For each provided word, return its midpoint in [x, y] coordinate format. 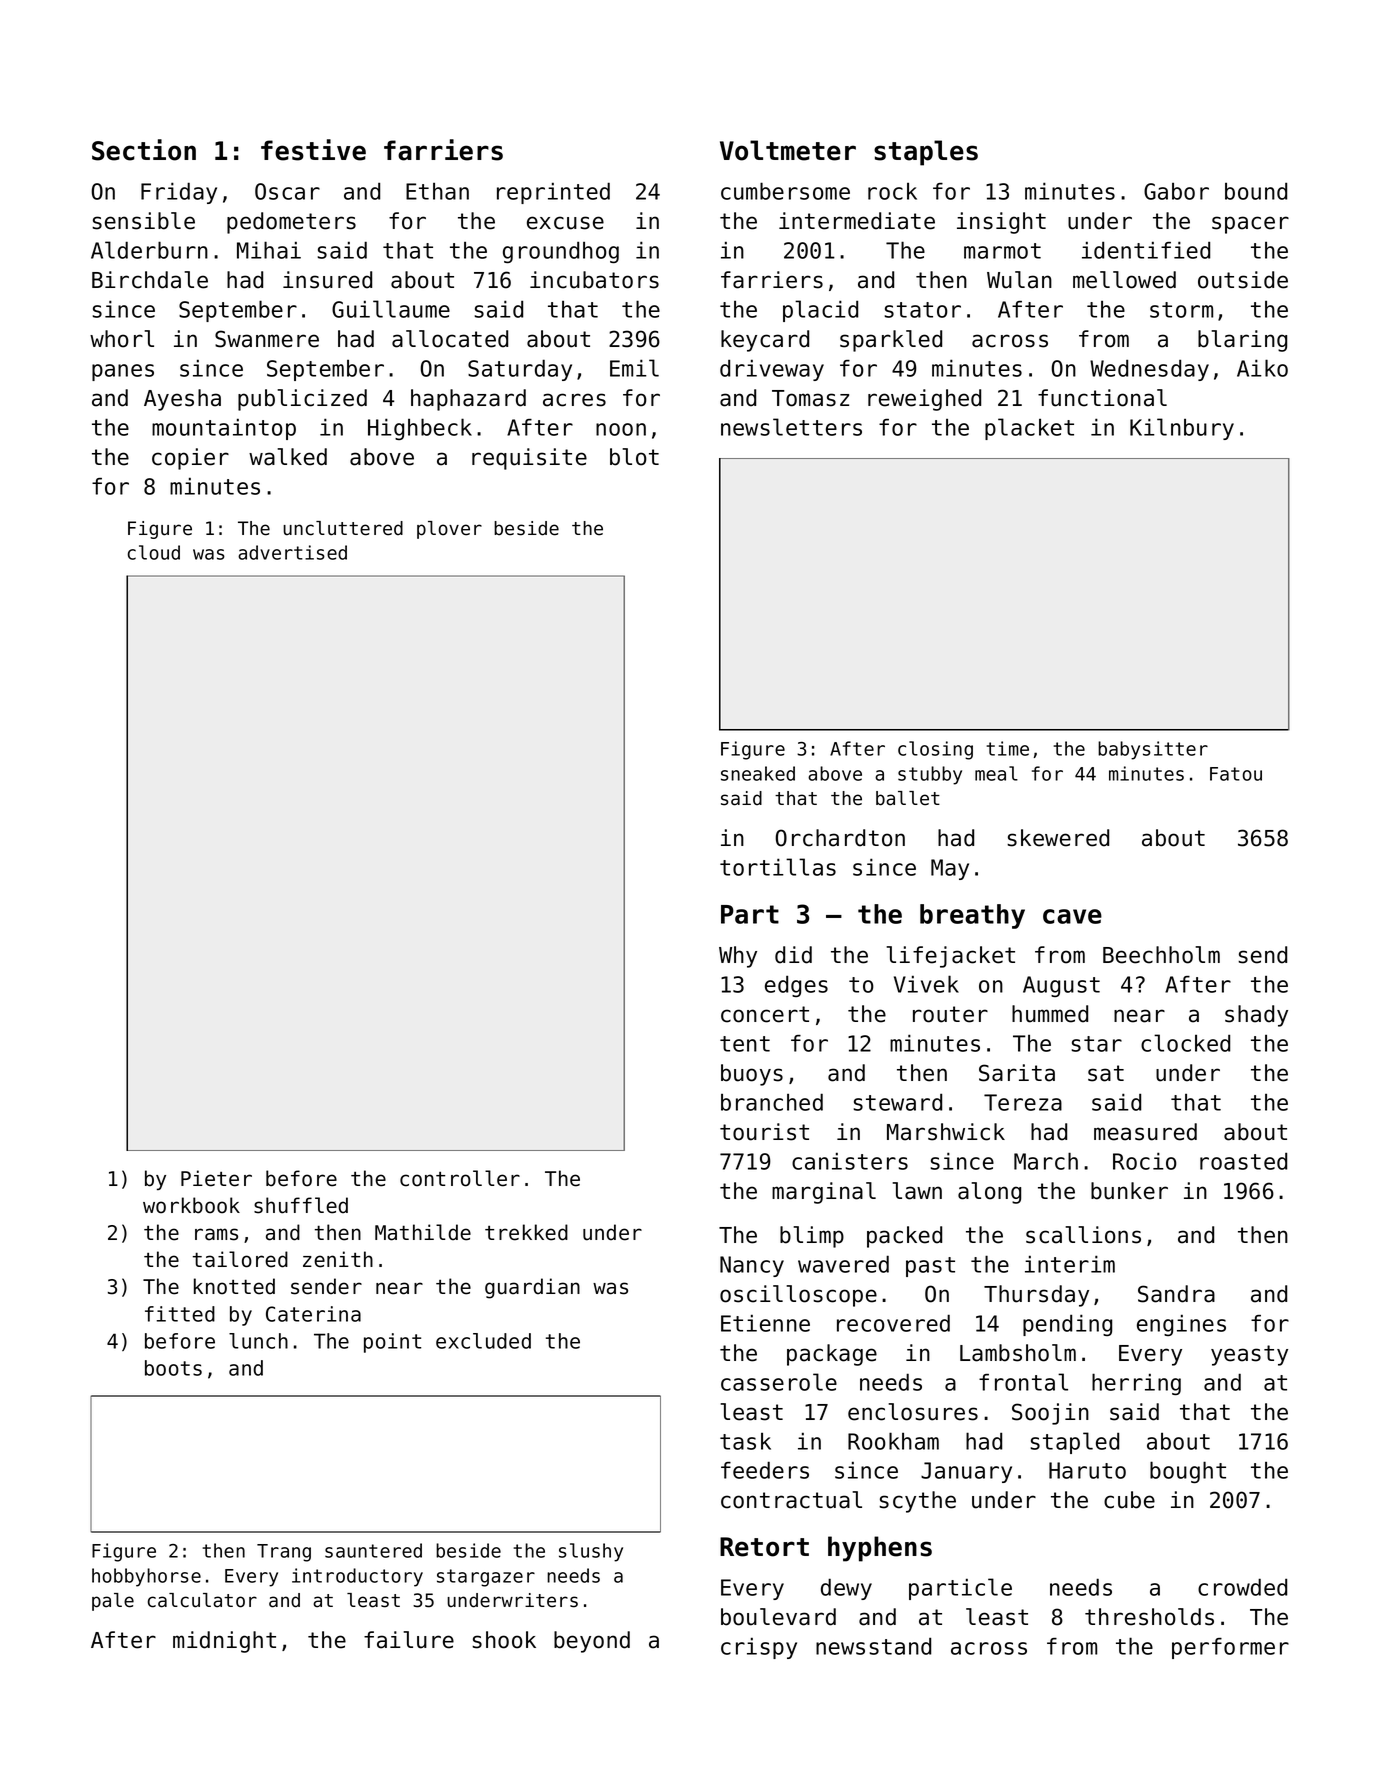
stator [923, 310]
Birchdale [150, 280]
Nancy [752, 1266]
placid [820, 311]
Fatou [1236, 774]
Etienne [765, 1323]
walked [288, 457]
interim [1070, 1264]
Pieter [216, 1178]
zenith [338, 1259]
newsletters [791, 427]
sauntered [373, 1550]
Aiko [1262, 368]
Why [738, 957]
